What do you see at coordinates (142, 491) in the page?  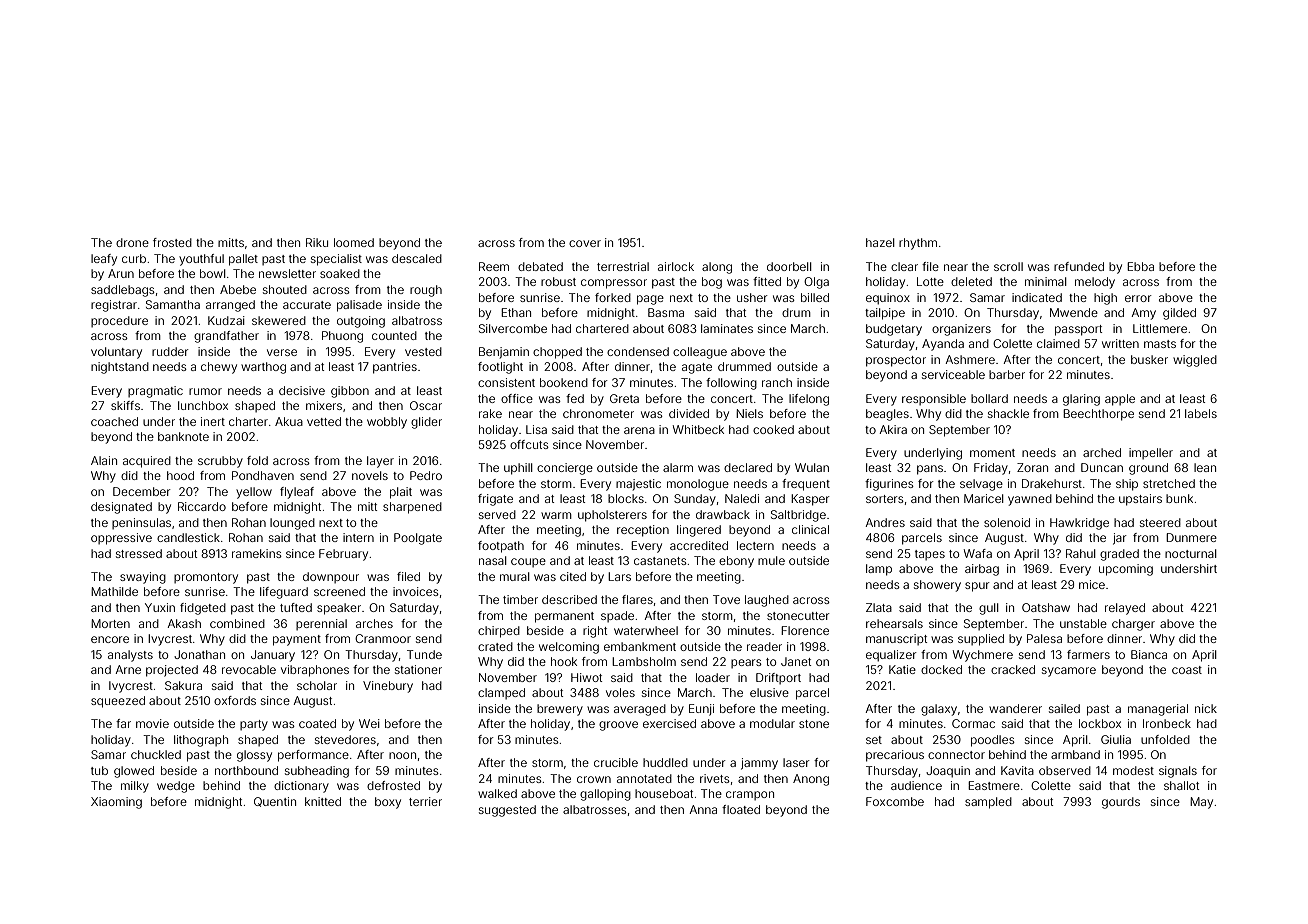 I see `December` at bounding box center [142, 491].
